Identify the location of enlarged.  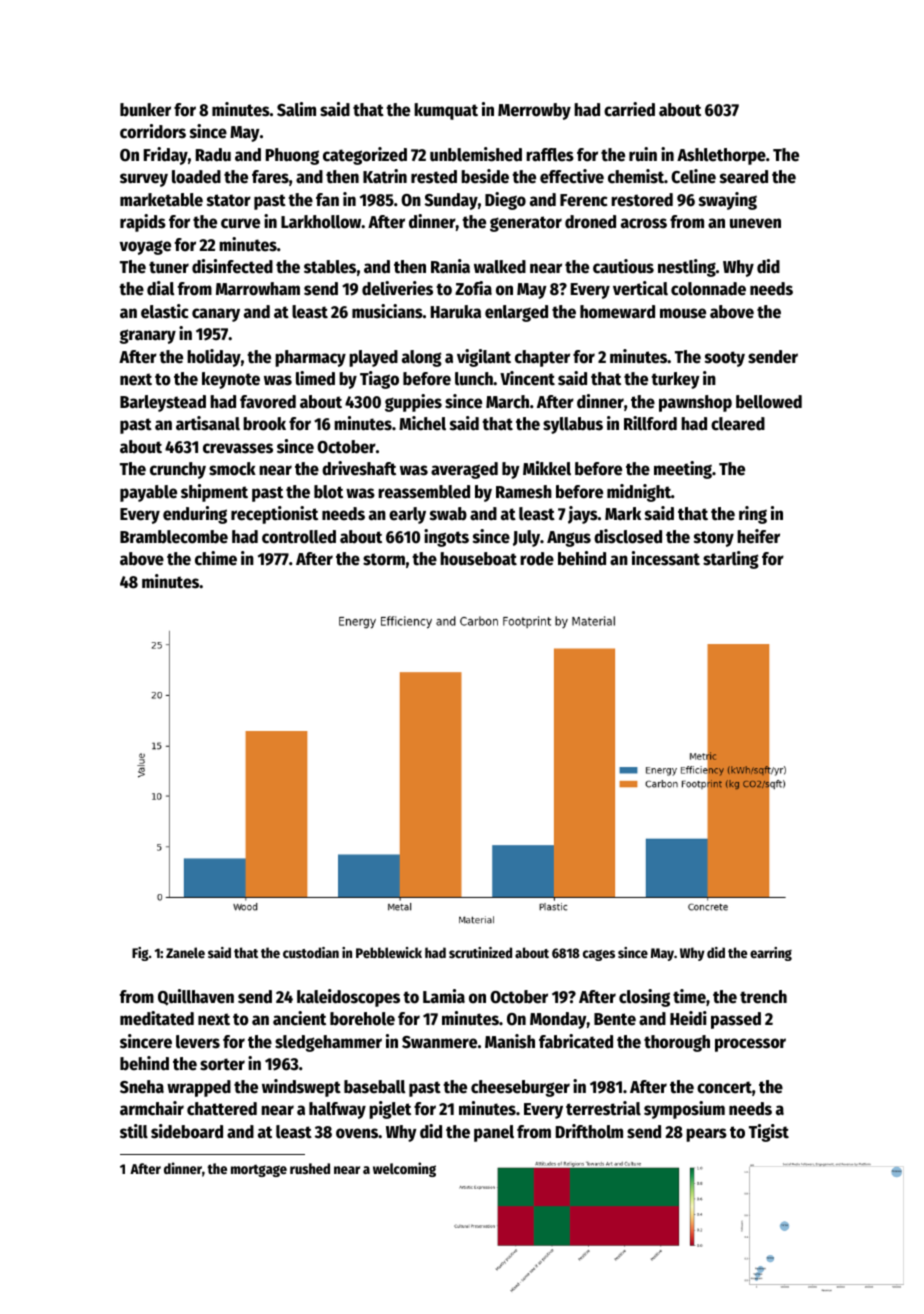
(516, 313).
